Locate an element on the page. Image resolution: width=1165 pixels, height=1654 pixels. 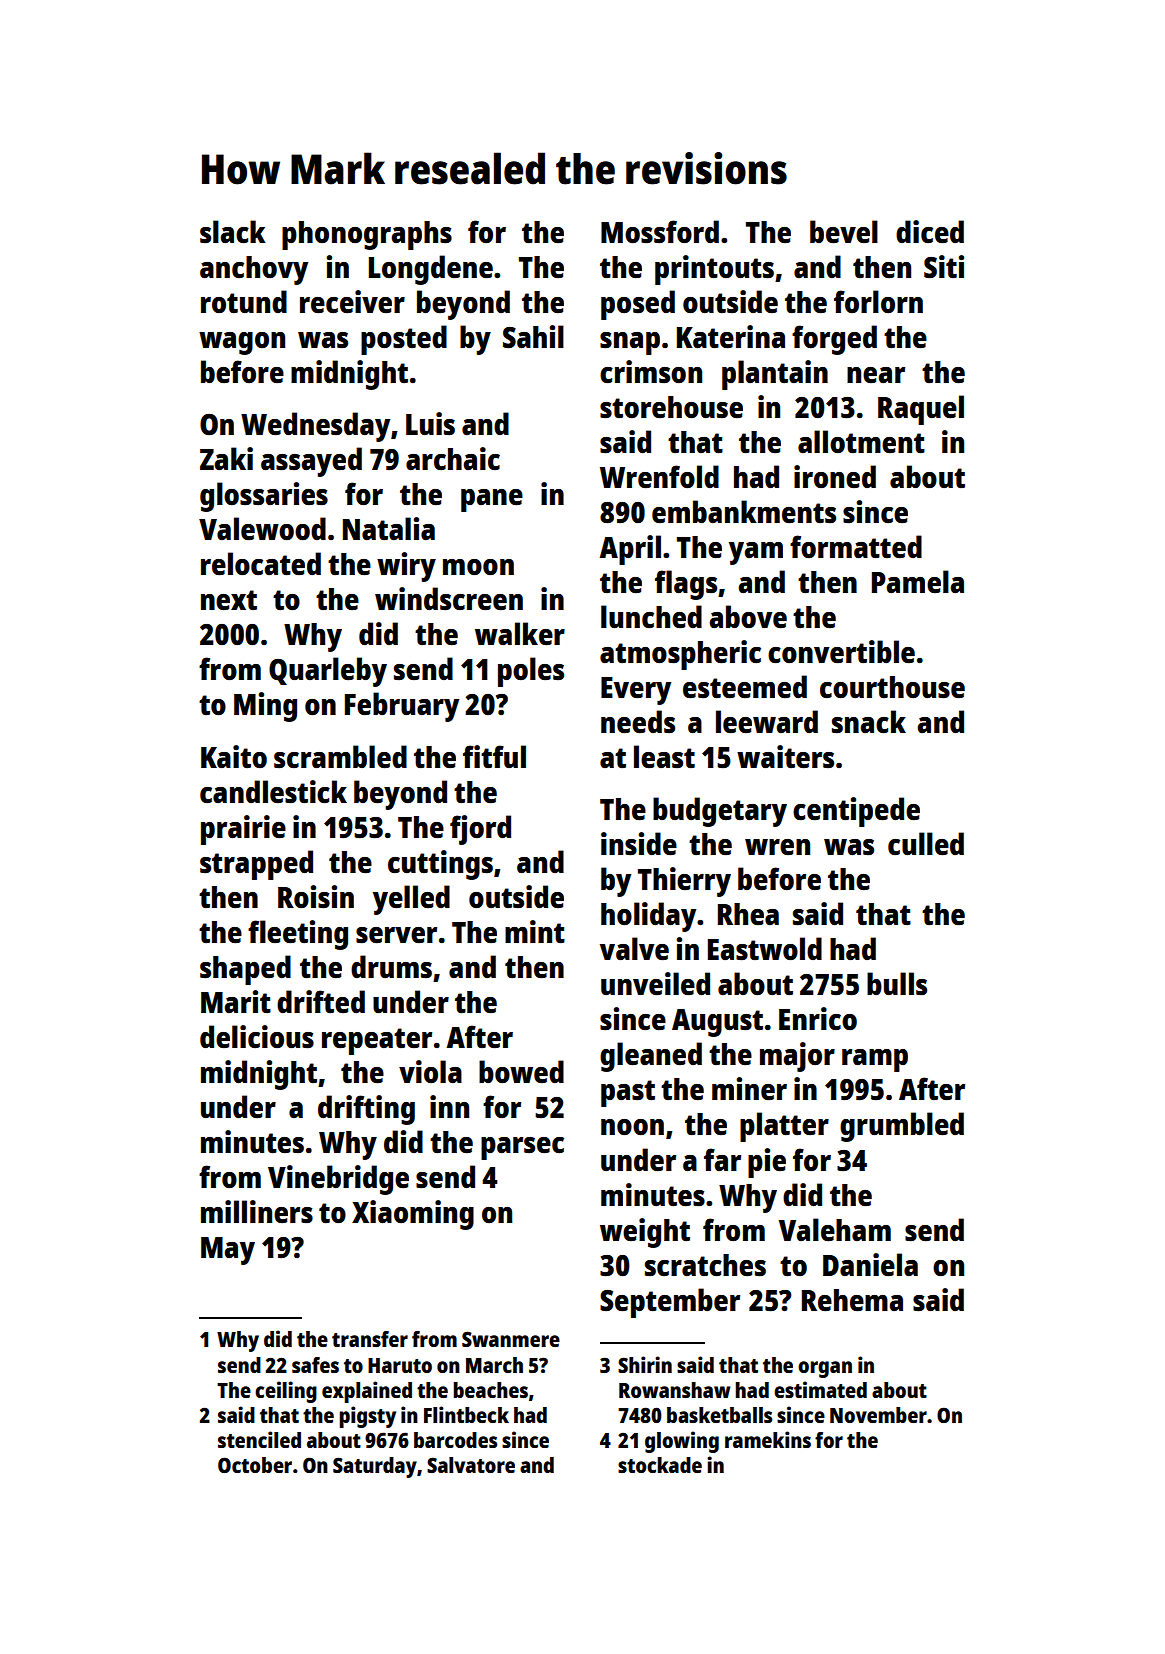
ramekins is located at coordinates (768, 1439).
